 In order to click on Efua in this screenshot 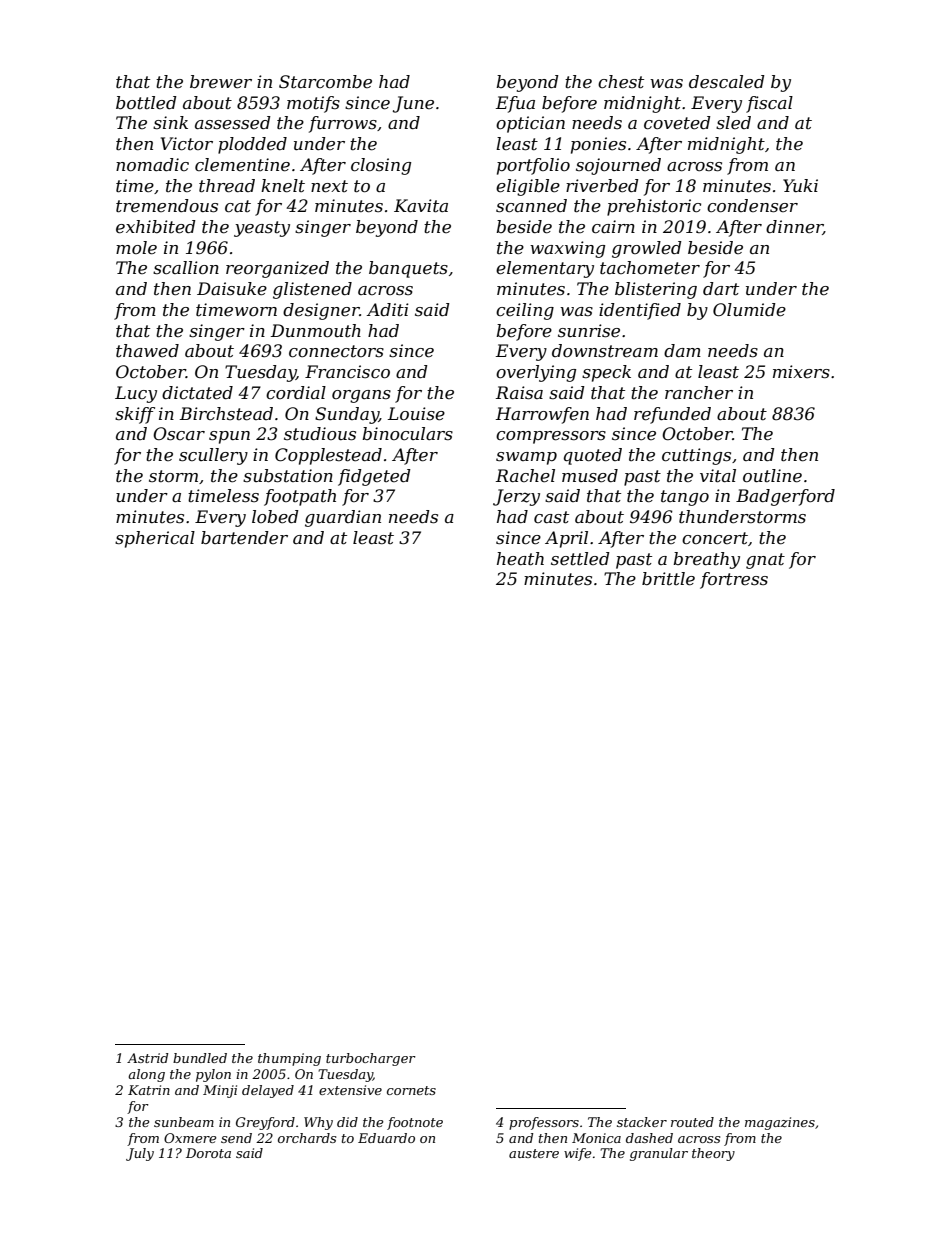, I will do `click(515, 104)`.
